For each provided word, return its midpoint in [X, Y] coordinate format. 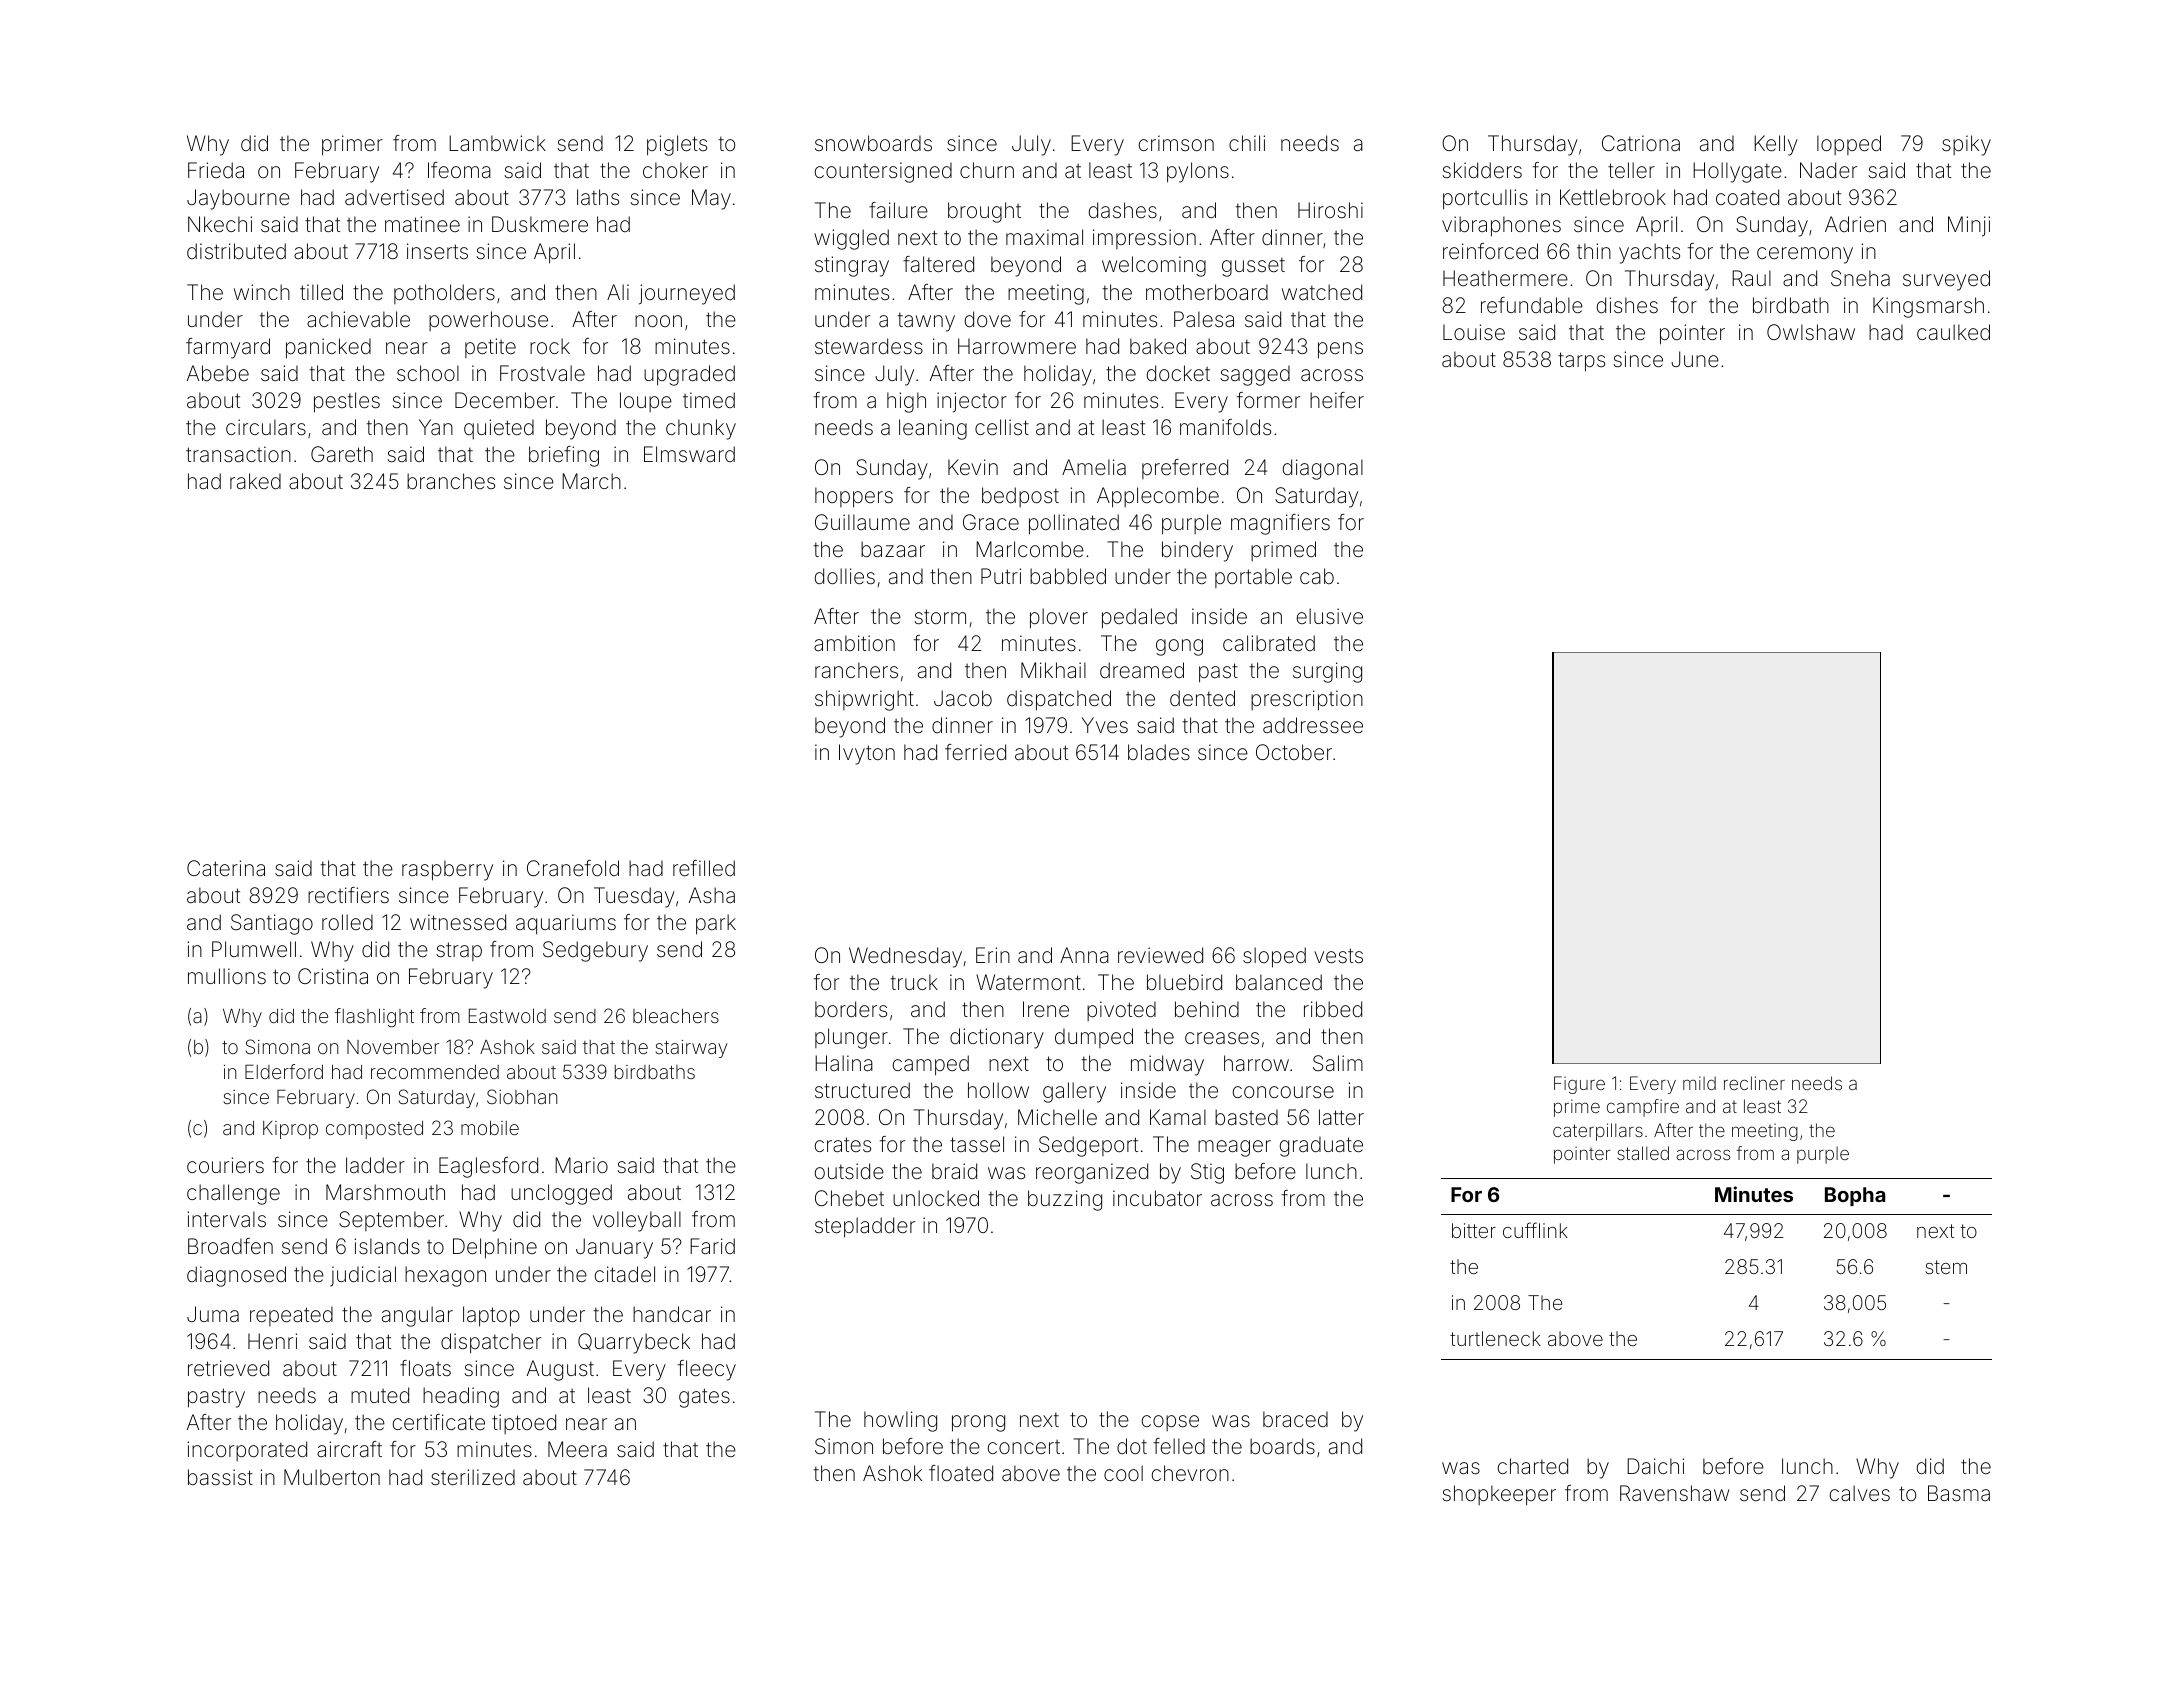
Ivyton [867, 754]
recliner [1754, 1083]
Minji [1969, 226]
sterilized [473, 1477]
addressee [1313, 725]
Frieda [216, 170]
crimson [1176, 143]
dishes [1627, 305]
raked [255, 481]
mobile [490, 1128]
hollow [998, 1090]
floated [961, 1473]
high [906, 402]
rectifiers [348, 895]
